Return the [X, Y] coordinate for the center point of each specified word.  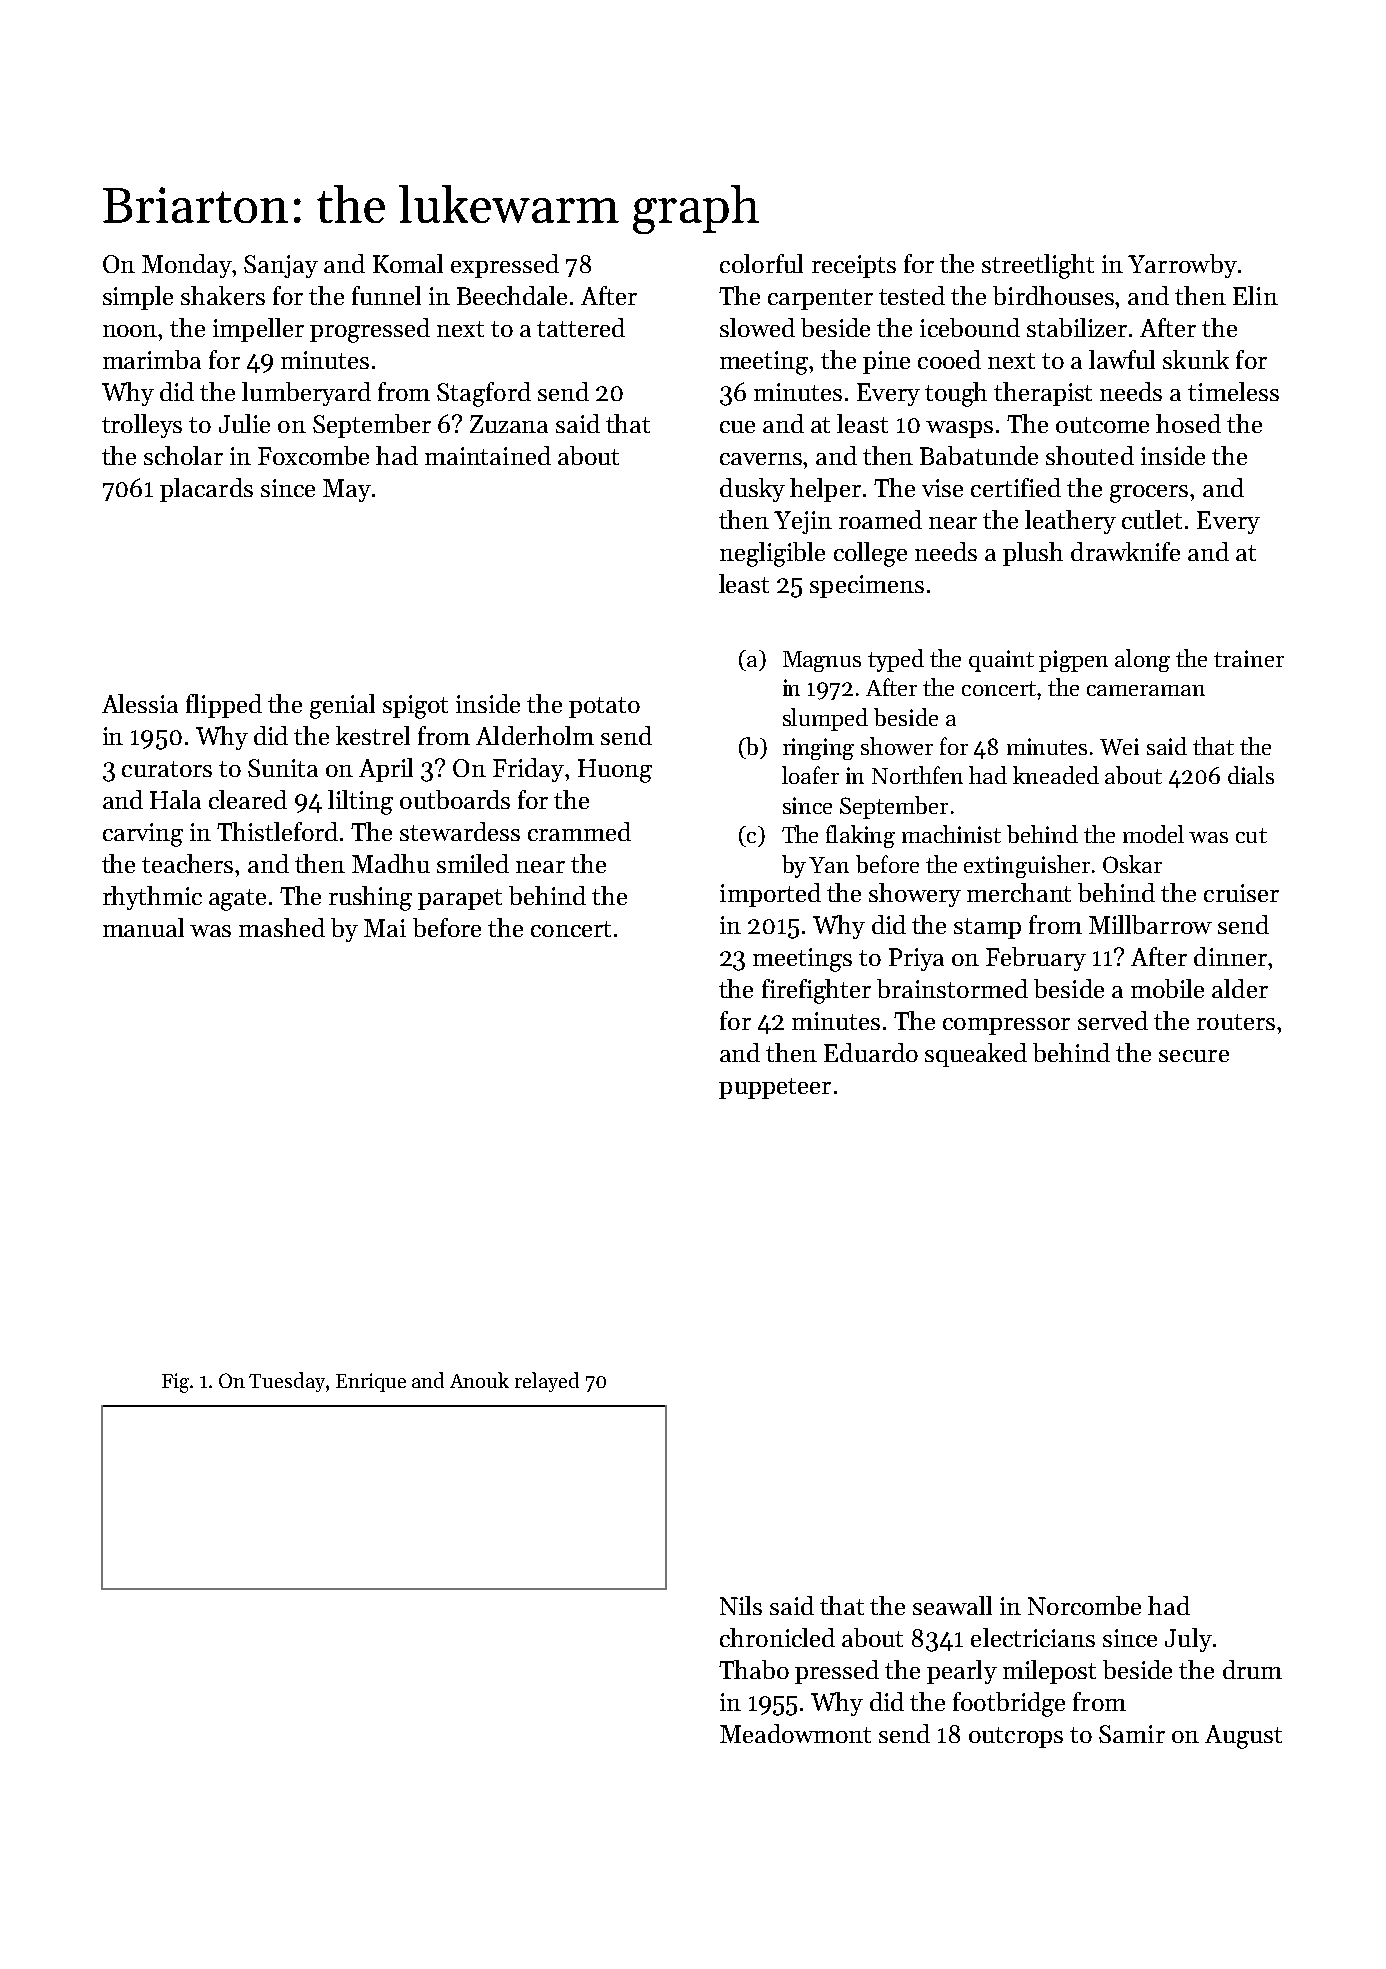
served [1113, 1020]
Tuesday [287, 1382]
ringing [818, 749]
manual [143, 927]
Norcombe [1084, 1605]
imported [770, 895]
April [386, 770]
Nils [741, 1605]
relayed [547, 1382]
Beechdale [512, 295]
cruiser [1241, 893]
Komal [408, 263]
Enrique [371, 1382]
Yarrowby [1182, 266]
